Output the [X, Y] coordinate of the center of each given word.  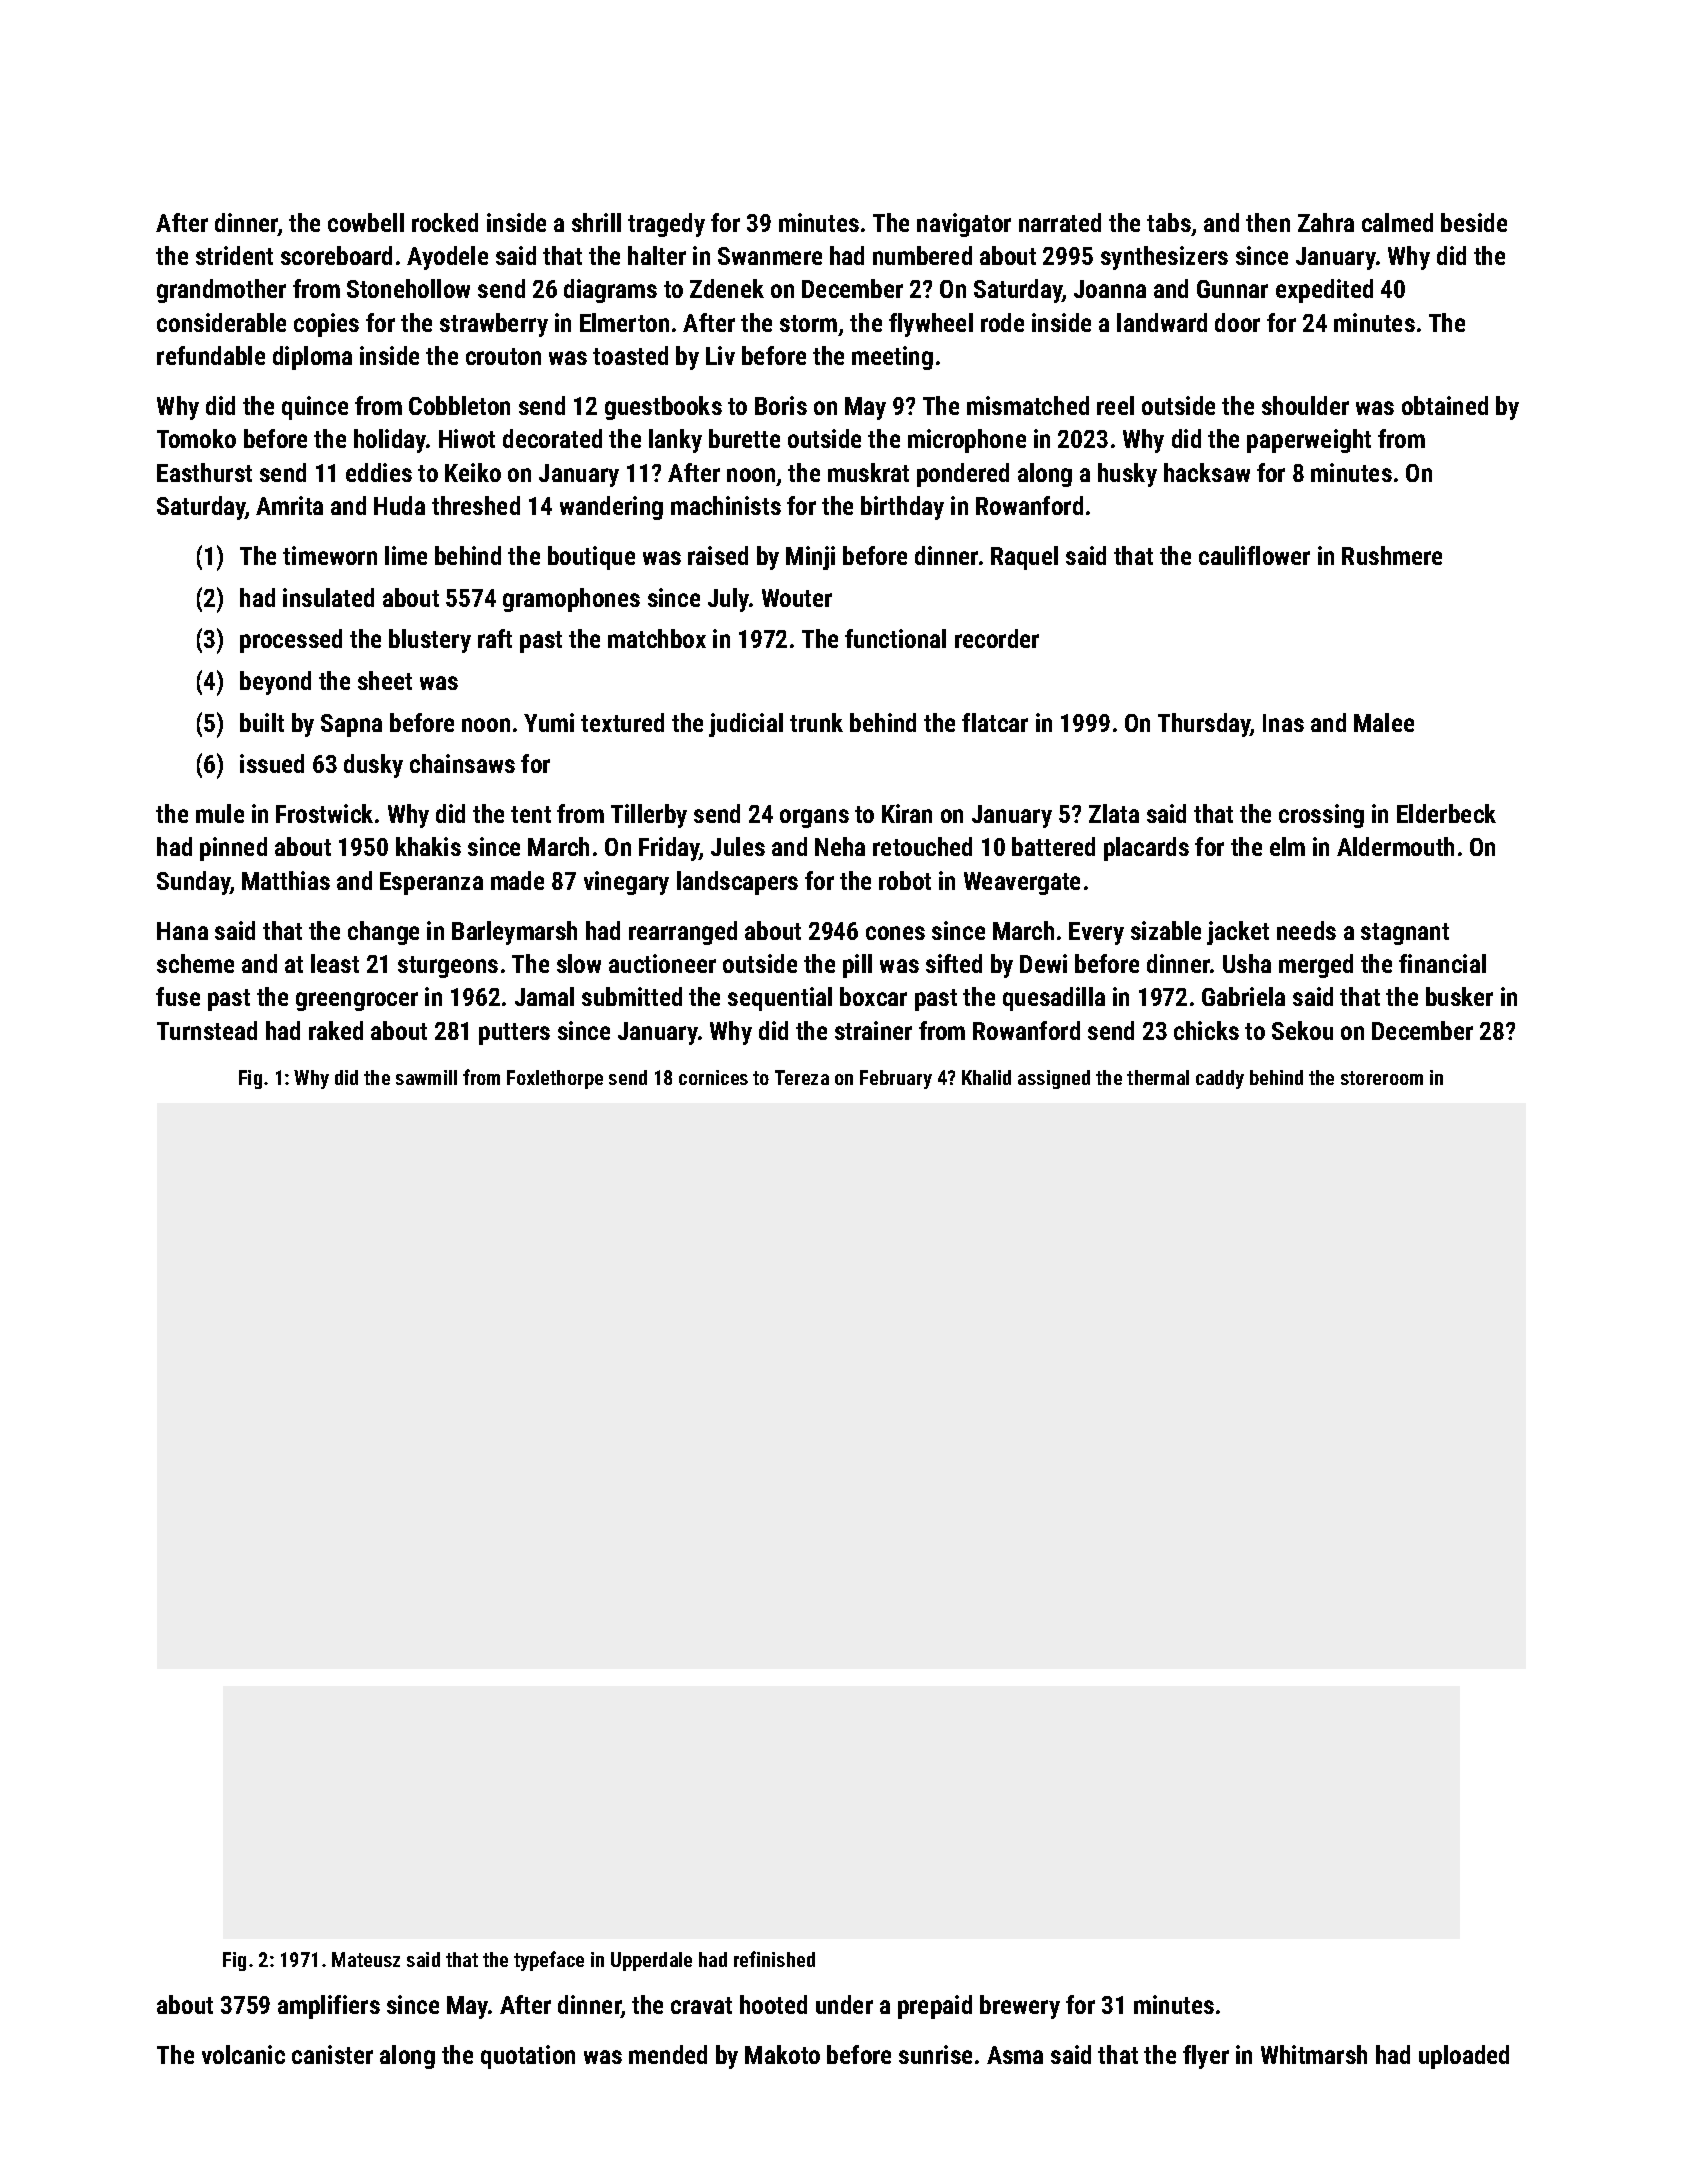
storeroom [1382, 1078]
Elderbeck [1446, 813]
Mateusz [366, 1959]
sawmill [426, 1077]
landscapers [737, 883]
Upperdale [651, 1961]
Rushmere [1392, 555]
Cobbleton [459, 405]
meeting [892, 358]
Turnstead [207, 1030]
